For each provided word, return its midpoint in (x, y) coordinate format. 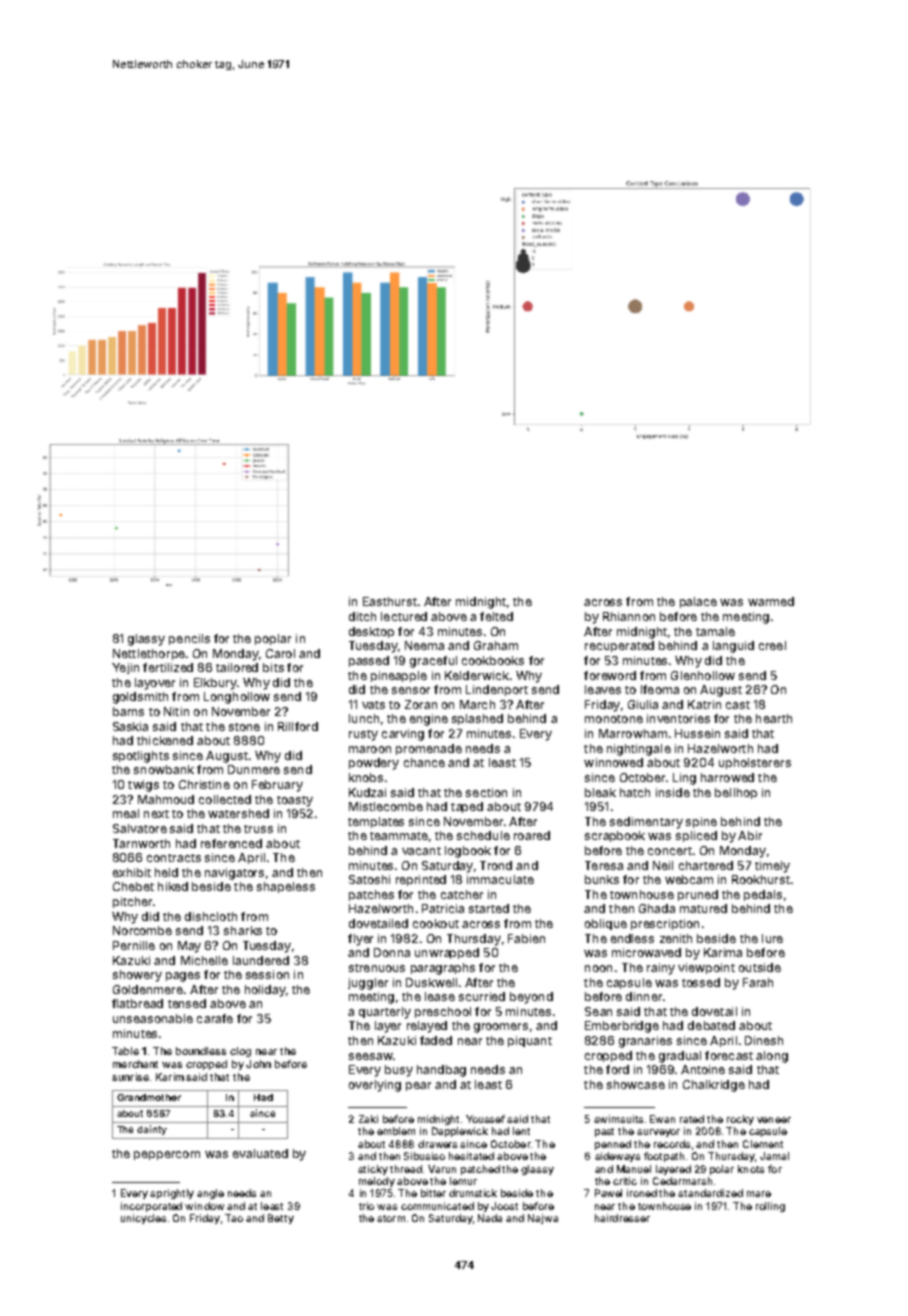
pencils (189, 639)
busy (399, 1071)
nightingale (639, 750)
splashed (477, 719)
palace (698, 602)
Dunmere (254, 769)
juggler (368, 984)
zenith (676, 938)
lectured (404, 616)
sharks (243, 930)
